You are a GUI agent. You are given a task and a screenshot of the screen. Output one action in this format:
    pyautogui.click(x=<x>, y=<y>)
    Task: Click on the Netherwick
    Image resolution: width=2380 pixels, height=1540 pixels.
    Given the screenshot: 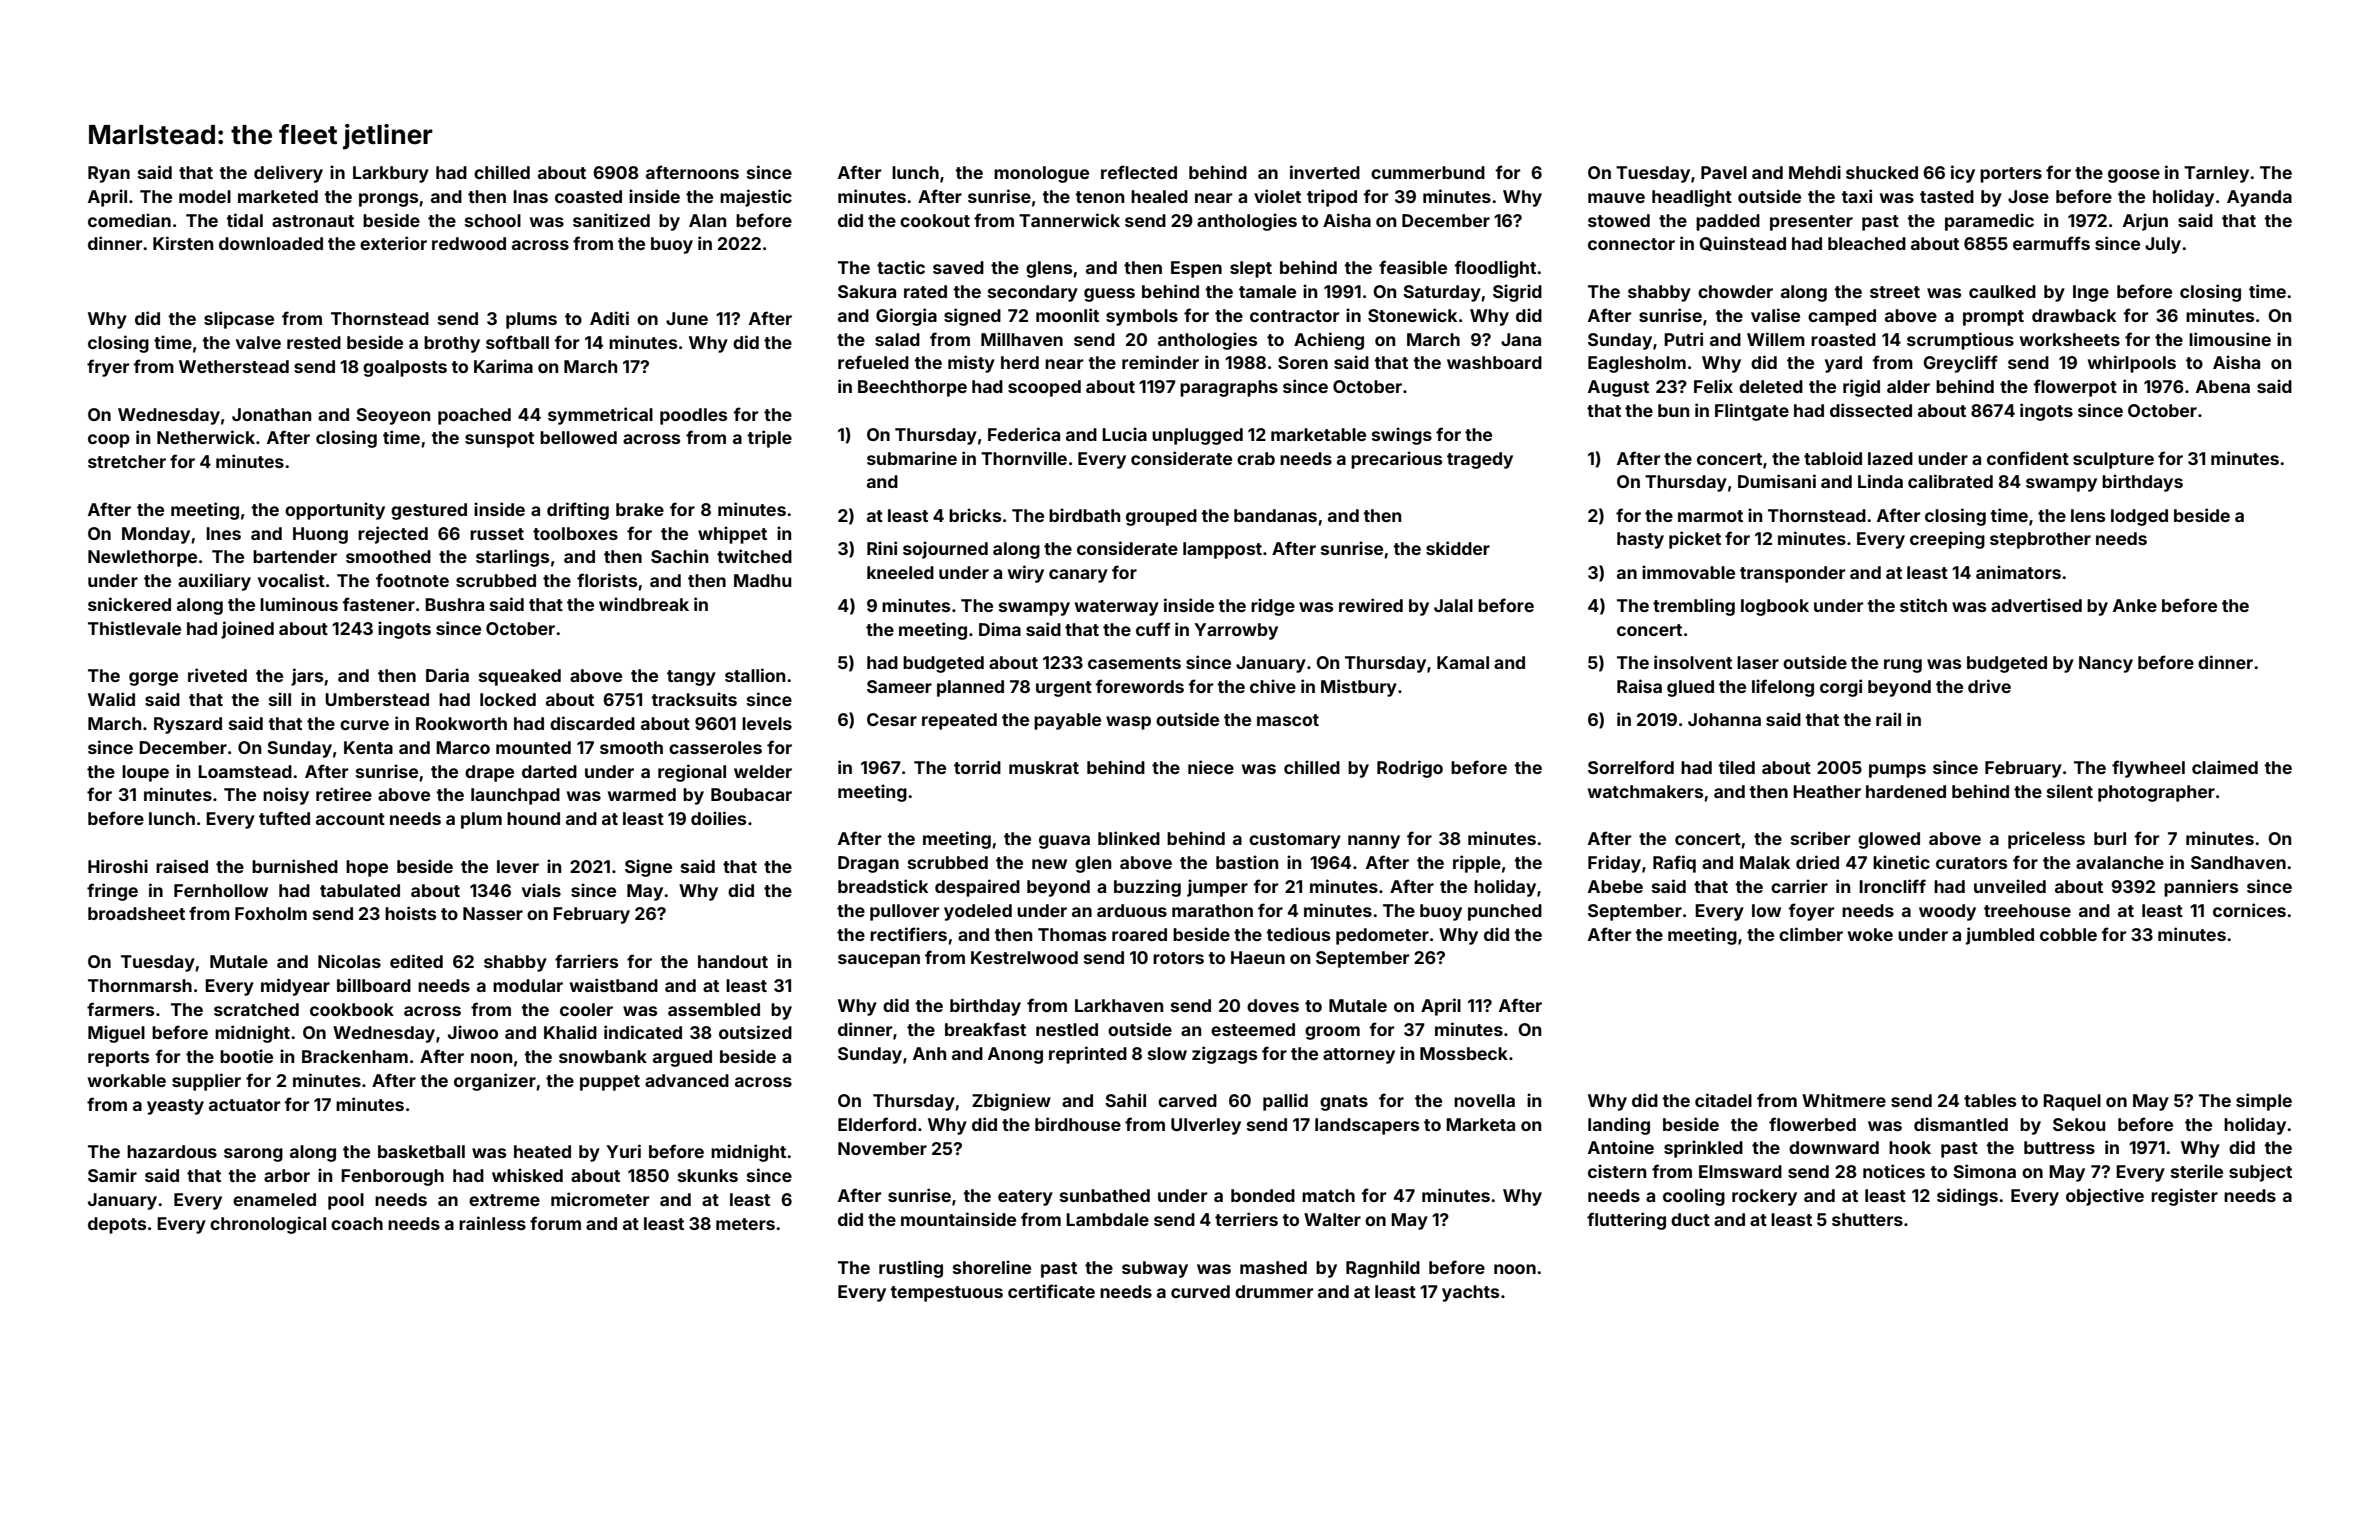 What is the action you would take?
    pyautogui.click(x=206, y=437)
